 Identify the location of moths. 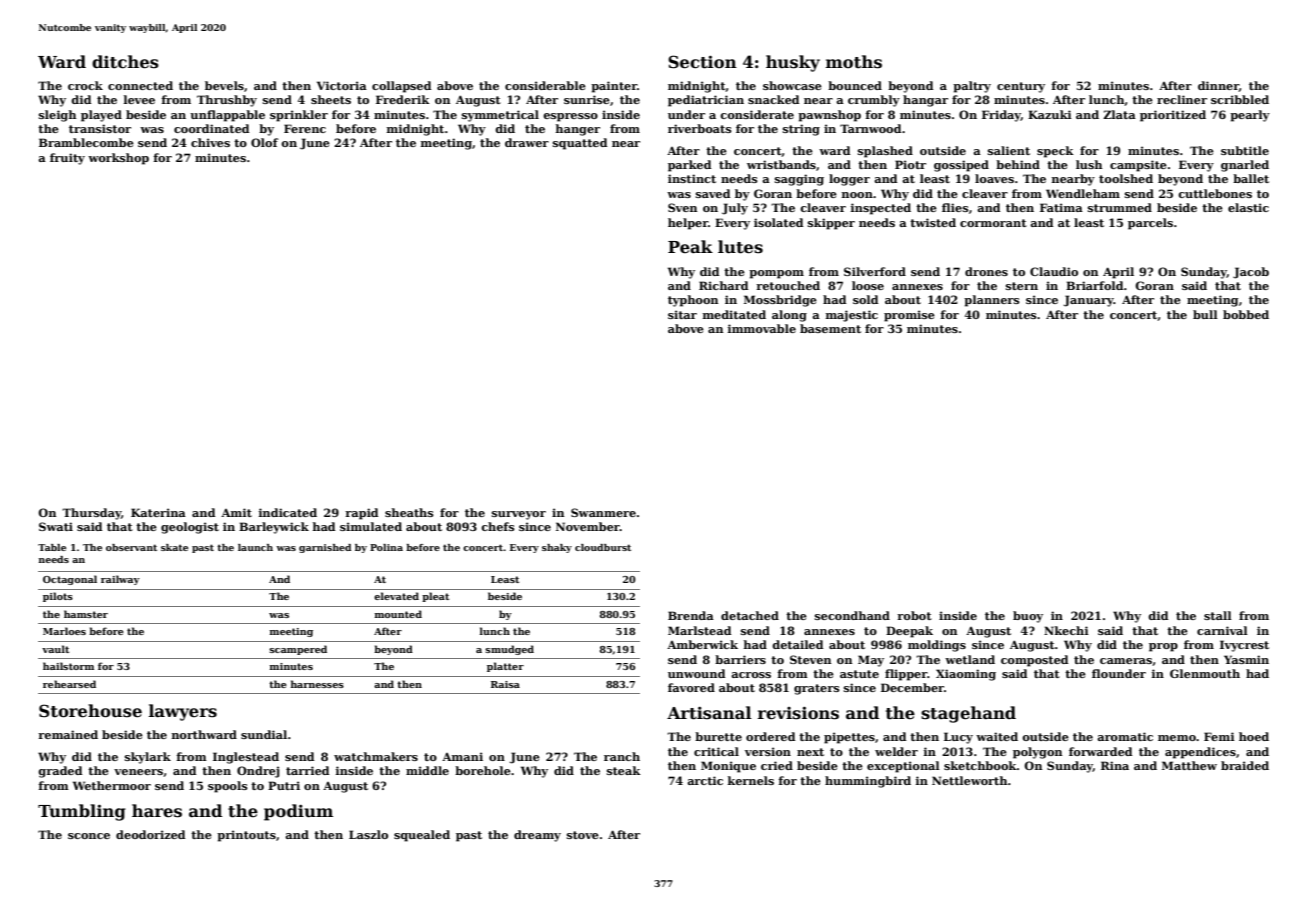
(854, 62).
